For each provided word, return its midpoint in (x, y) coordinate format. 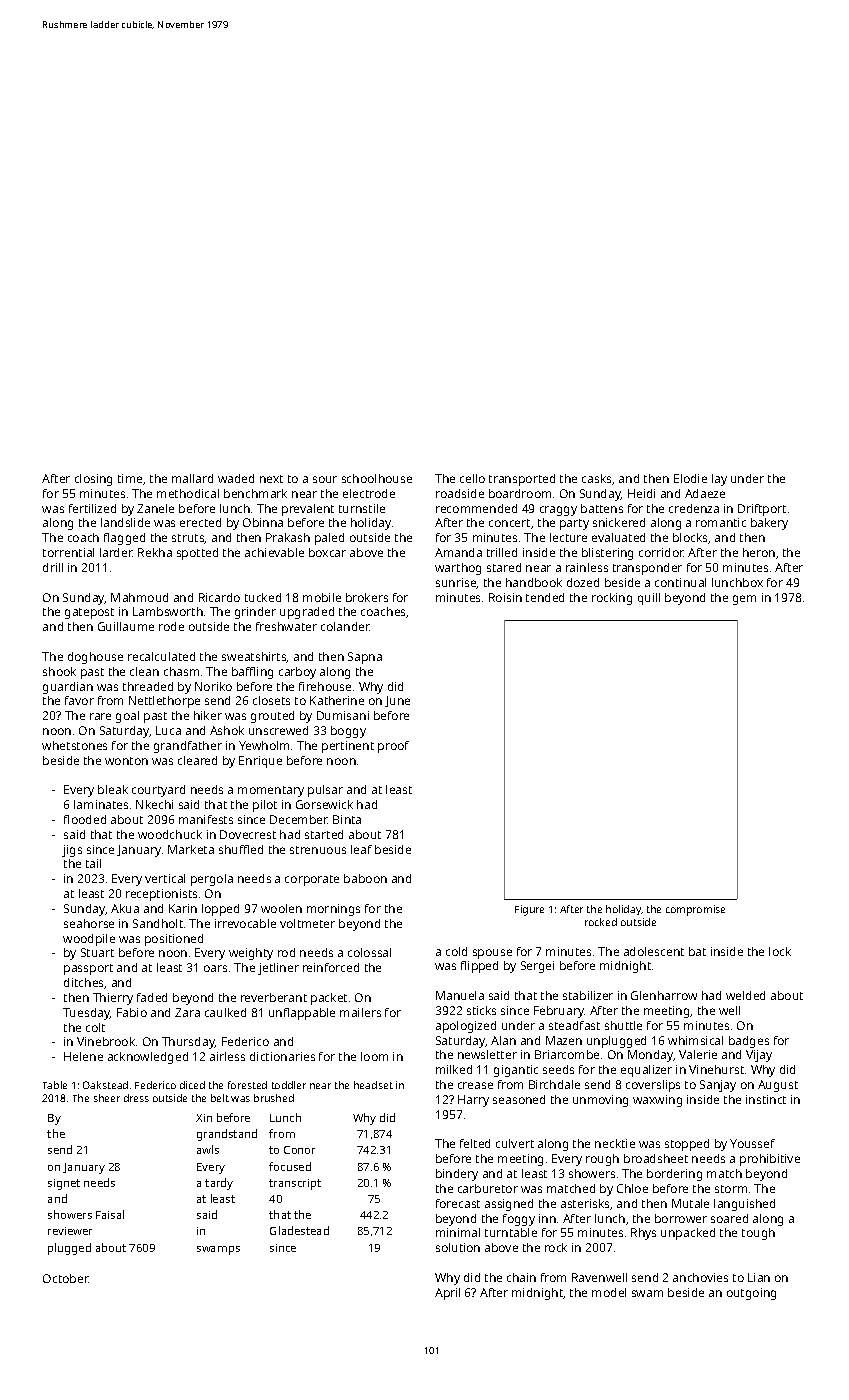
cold (456, 951)
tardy (219, 1184)
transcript (295, 1184)
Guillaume (126, 626)
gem (744, 600)
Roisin (505, 597)
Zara (187, 1012)
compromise (695, 910)
